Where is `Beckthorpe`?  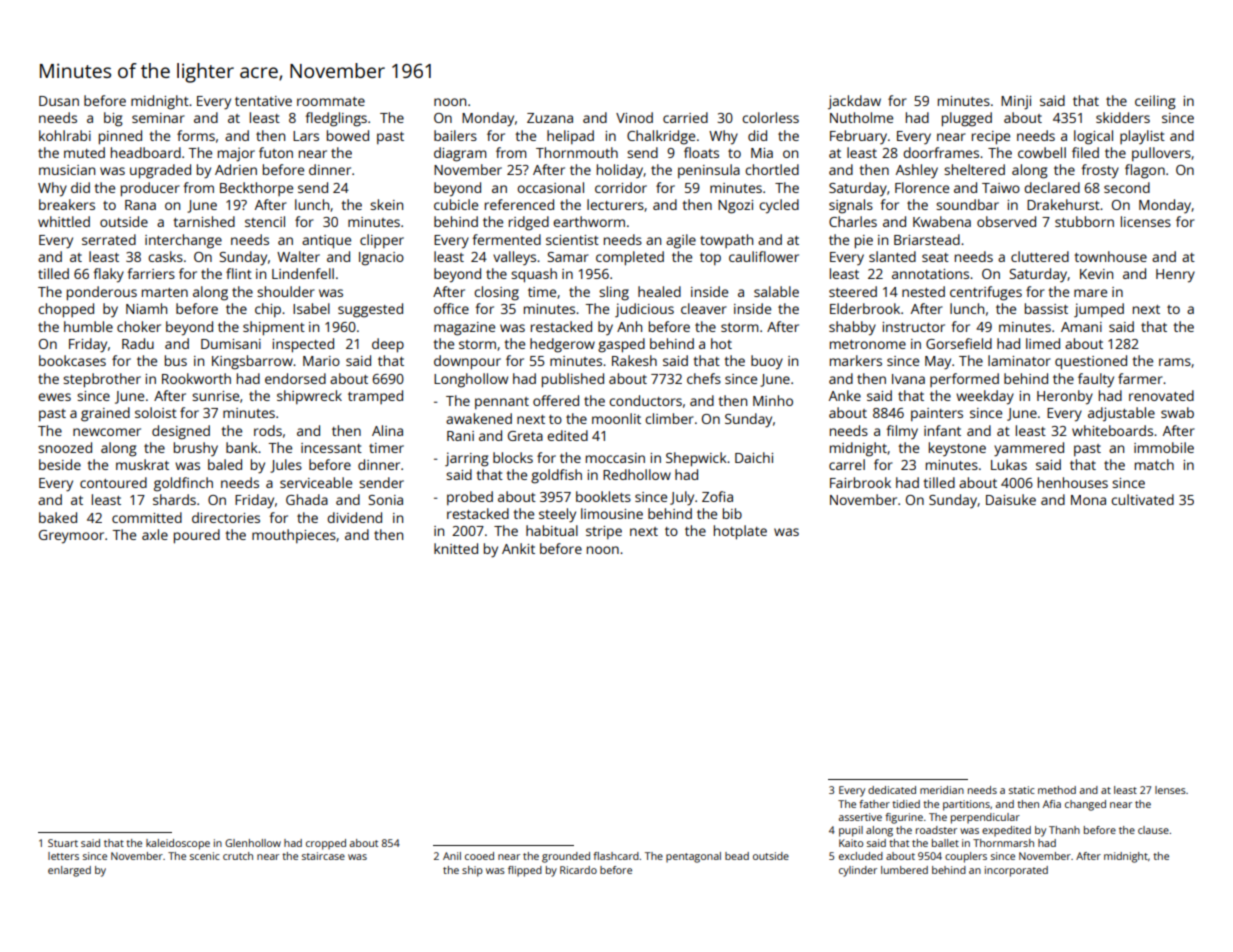
Beckthorpe is located at coordinates (256, 189).
